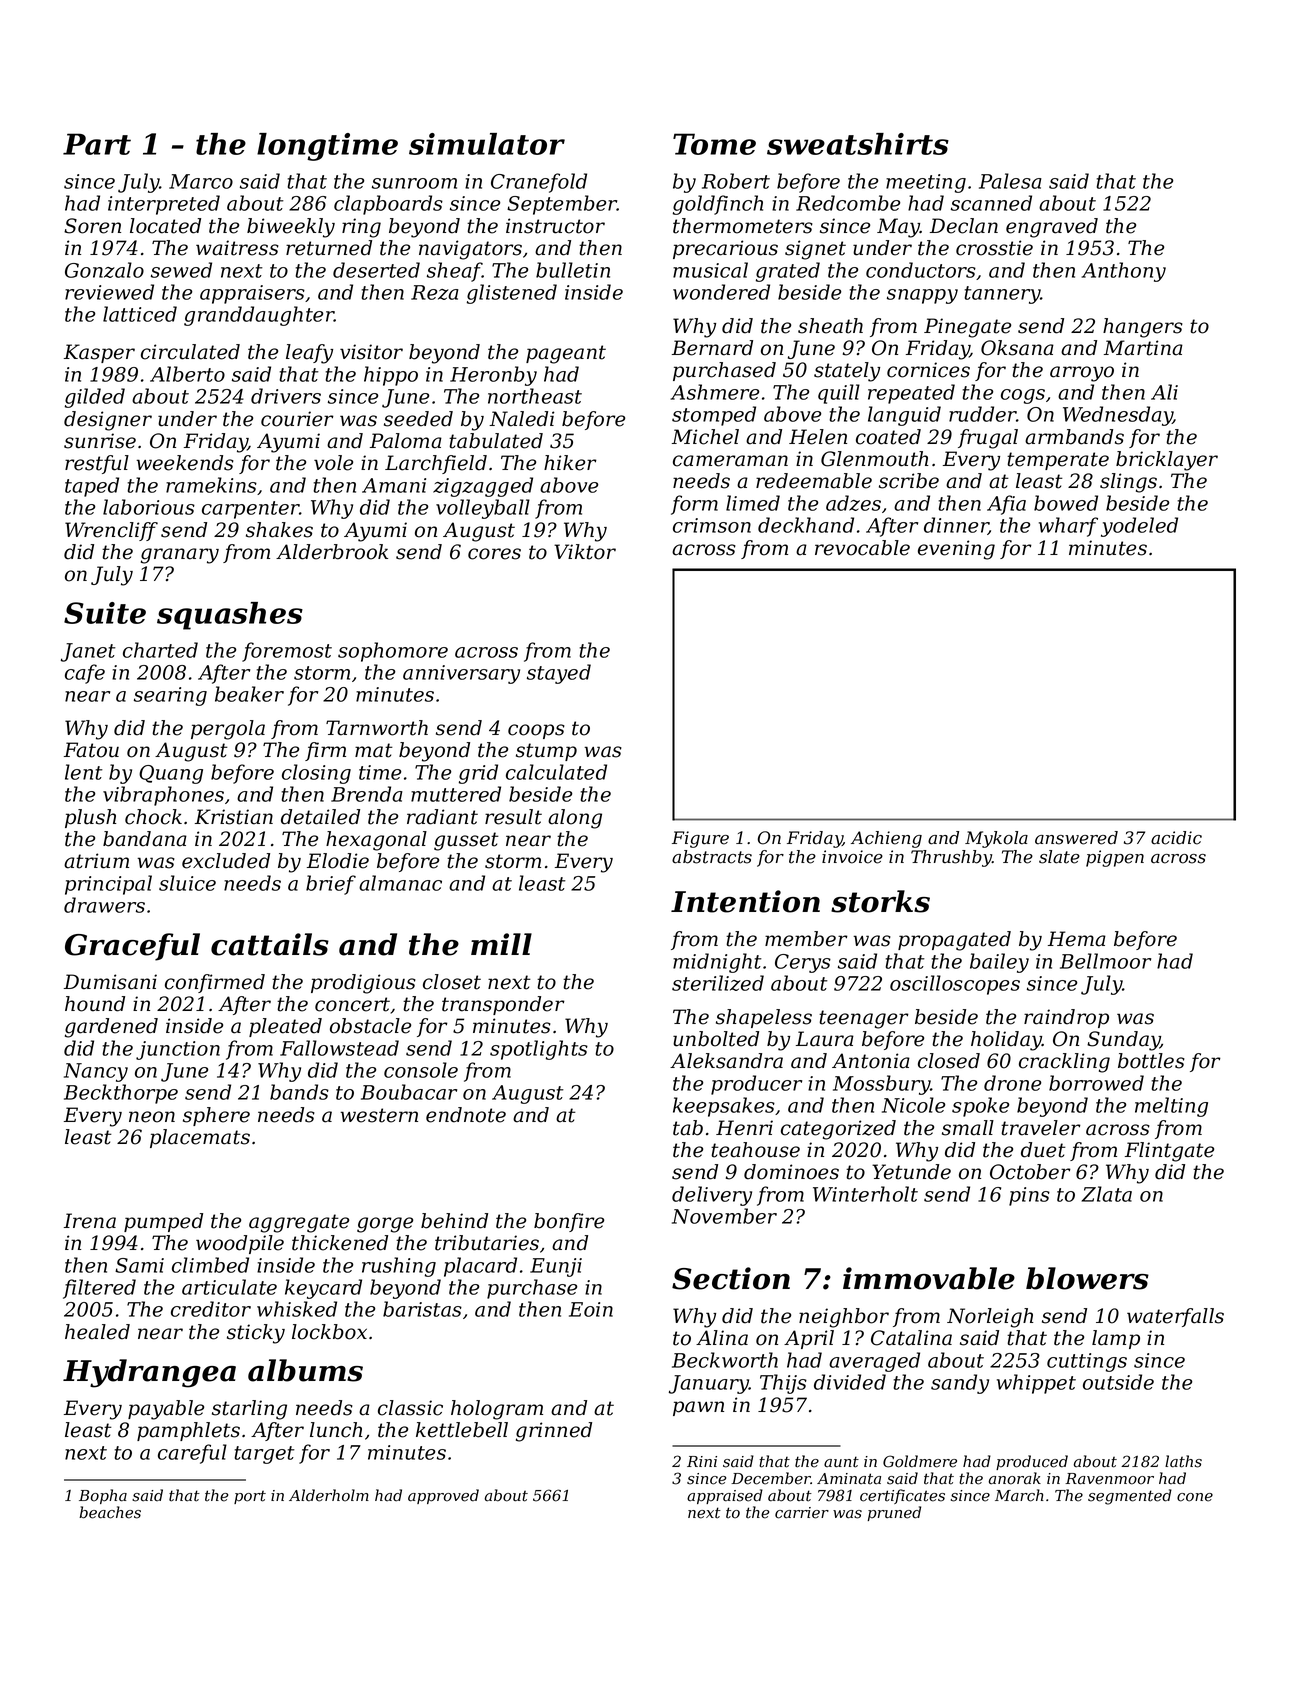  I want to click on sluice, so click(187, 883).
